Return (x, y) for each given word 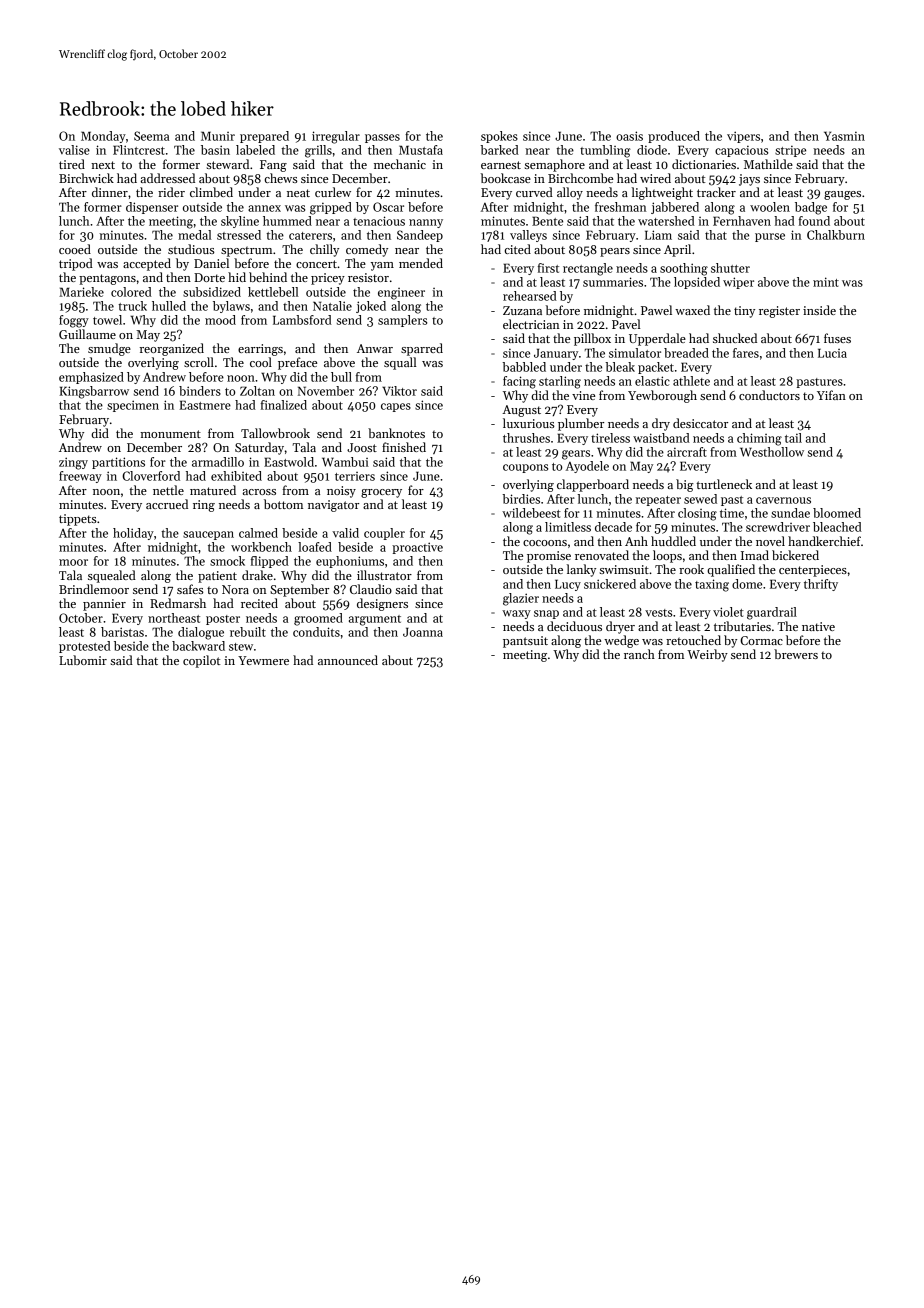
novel (770, 541)
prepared (264, 137)
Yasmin (844, 136)
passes (382, 138)
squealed (112, 576)
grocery (381, 493)
